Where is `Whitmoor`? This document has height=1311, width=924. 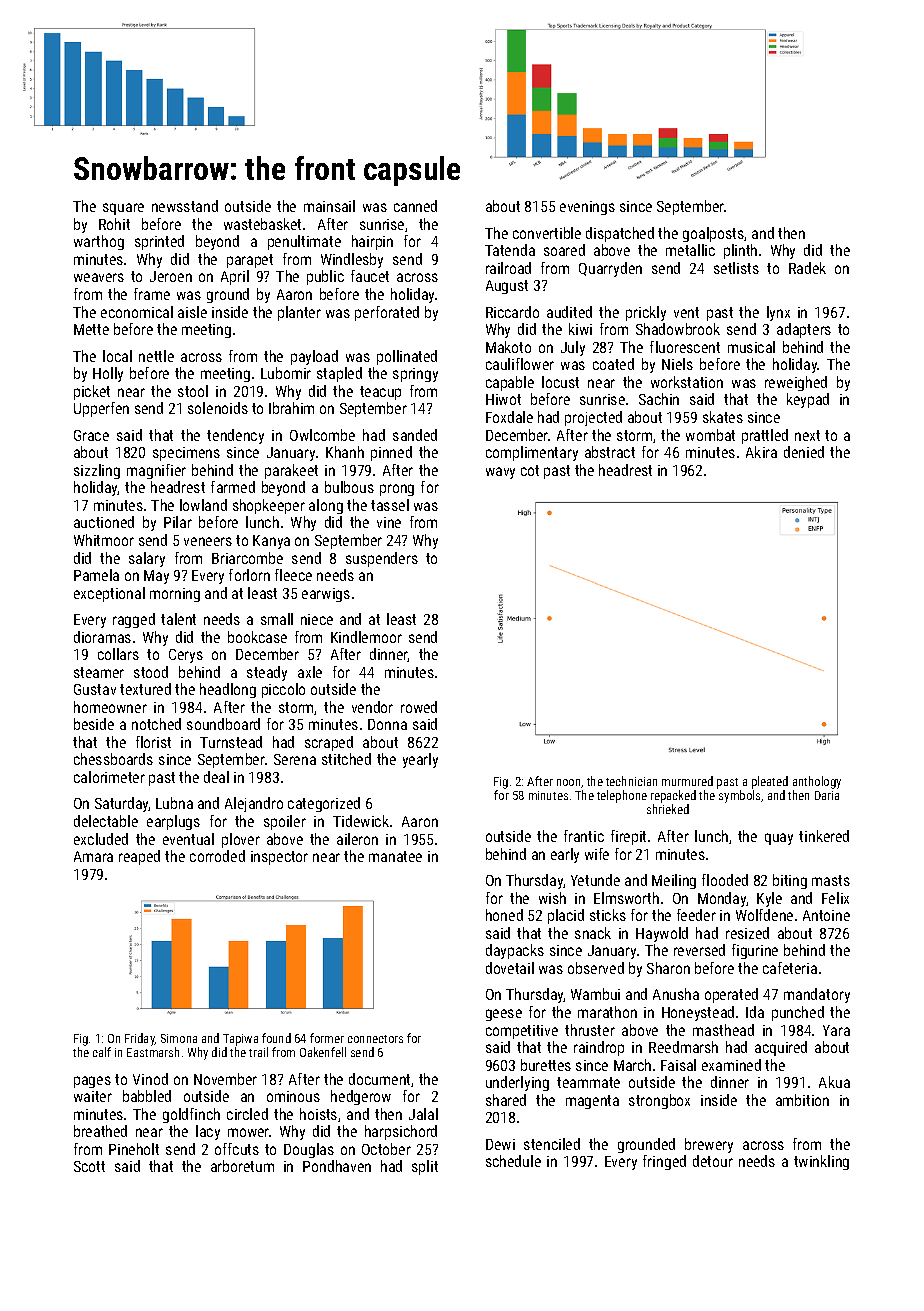
Whitmoor is located at coordinates (104, 540).
